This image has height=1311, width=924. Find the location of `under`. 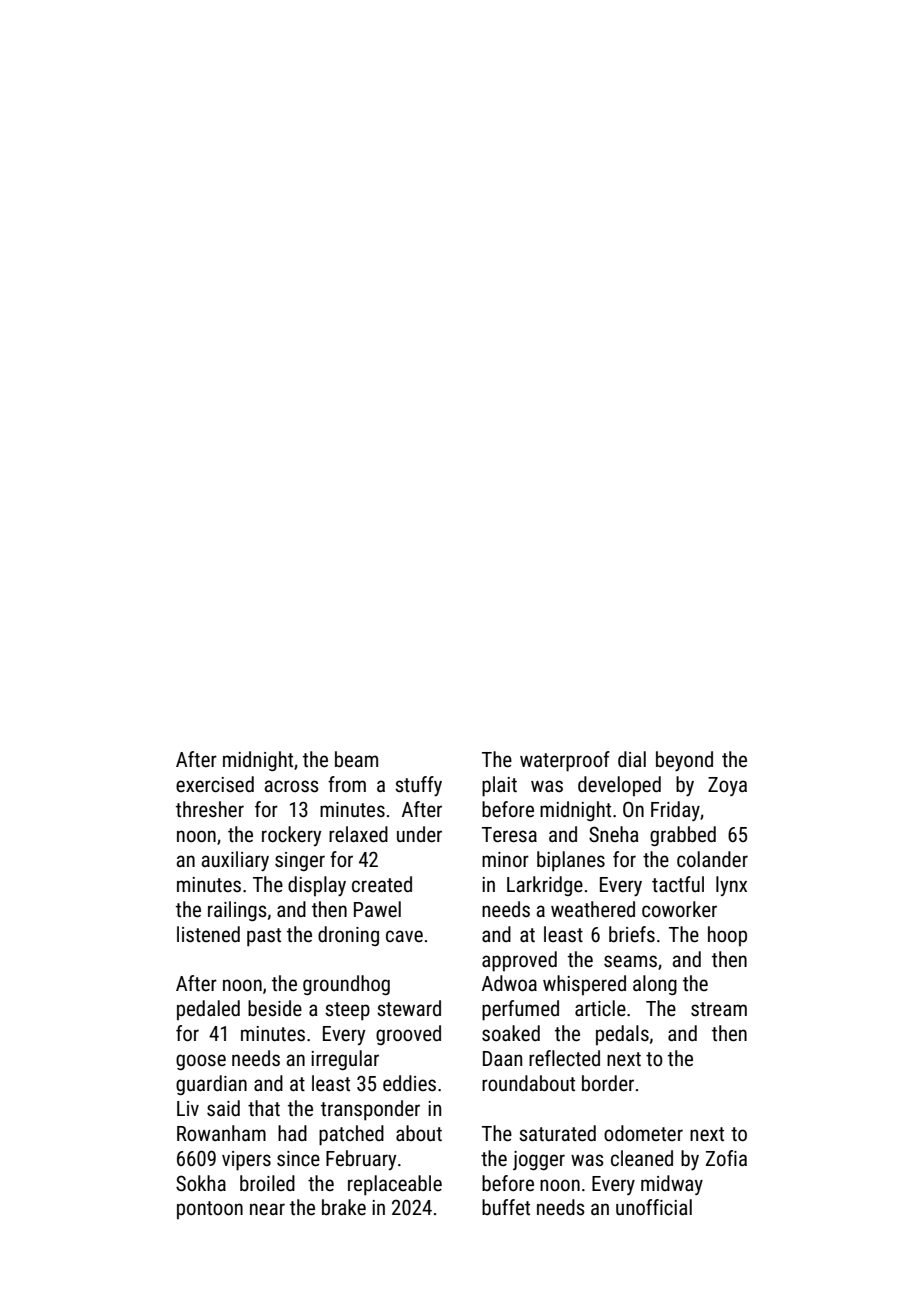

under is located at coordinates (419, 834).
